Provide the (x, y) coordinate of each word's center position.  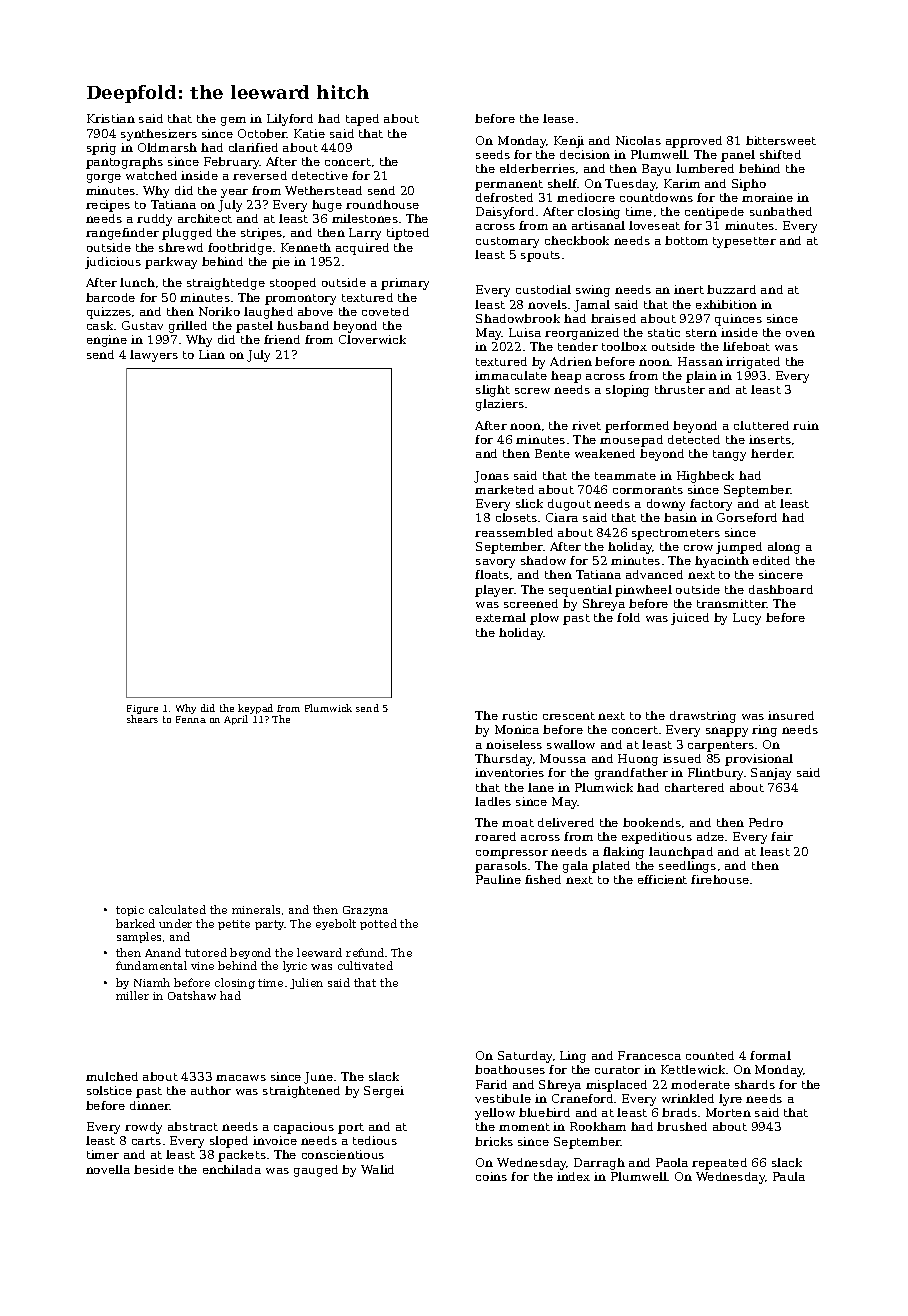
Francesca (649, 1055)
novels (547, 304)
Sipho (749, 185)
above (315, 311)
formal (770, 1055)
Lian (212, 354)
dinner (150, 1105)
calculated (177, 909)
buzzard (731, 289)
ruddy (154, 220)
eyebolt (336, 924)
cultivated (365, 965)
